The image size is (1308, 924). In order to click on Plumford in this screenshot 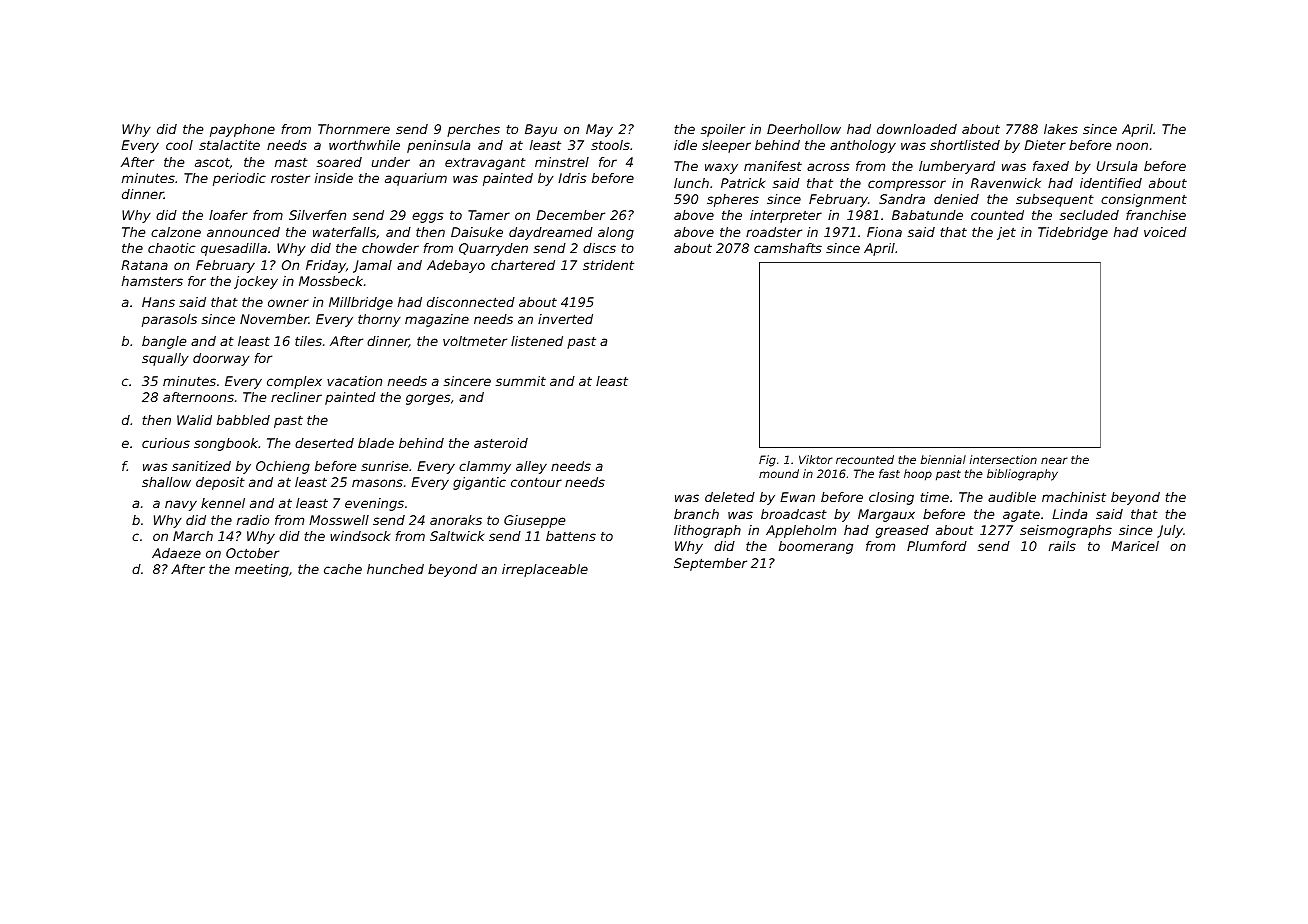, I will do `click(937, 546)`.
